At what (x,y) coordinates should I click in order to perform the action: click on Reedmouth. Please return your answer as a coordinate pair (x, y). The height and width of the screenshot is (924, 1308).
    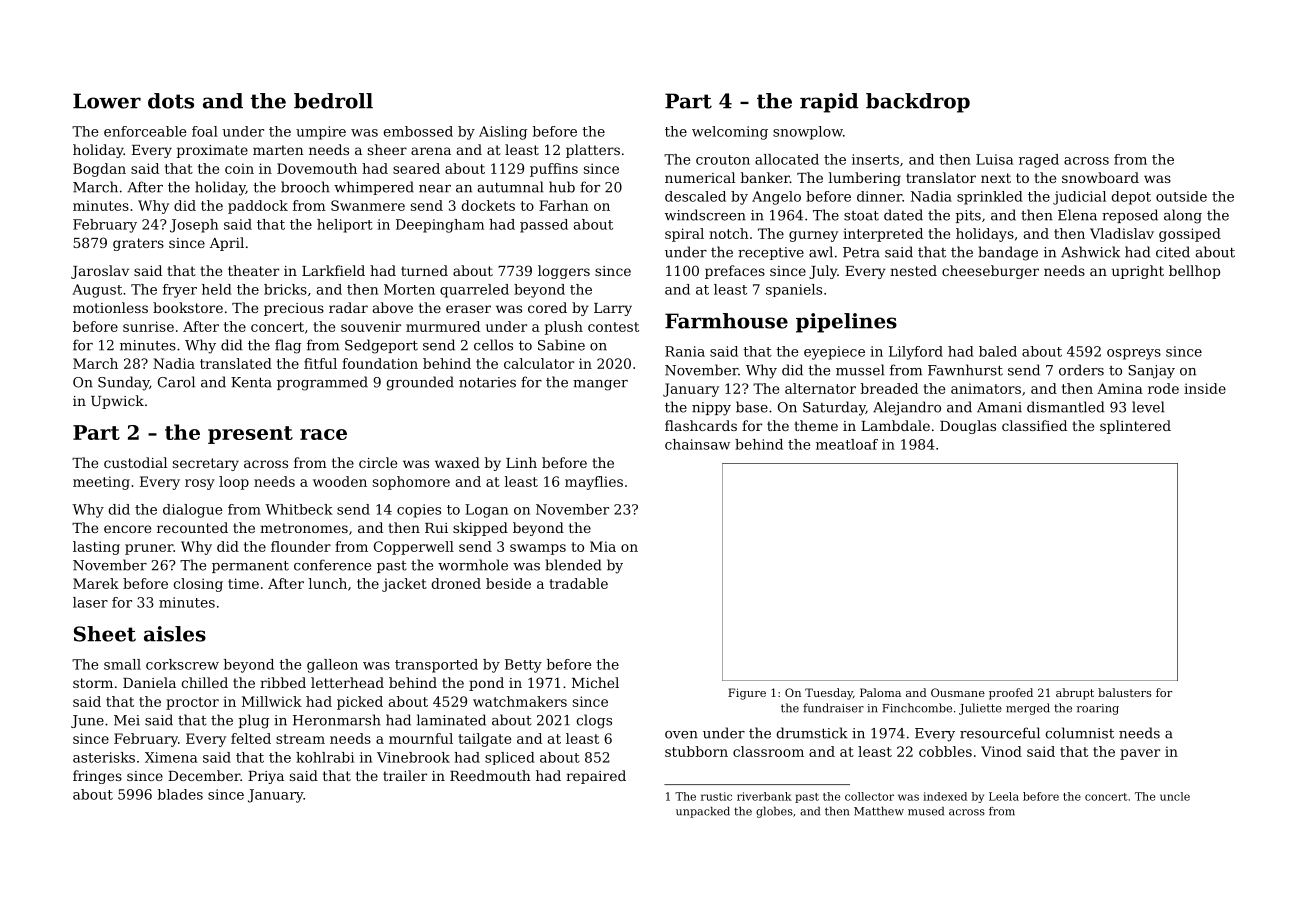
    Looking at the image, I should click on (490, 775).
